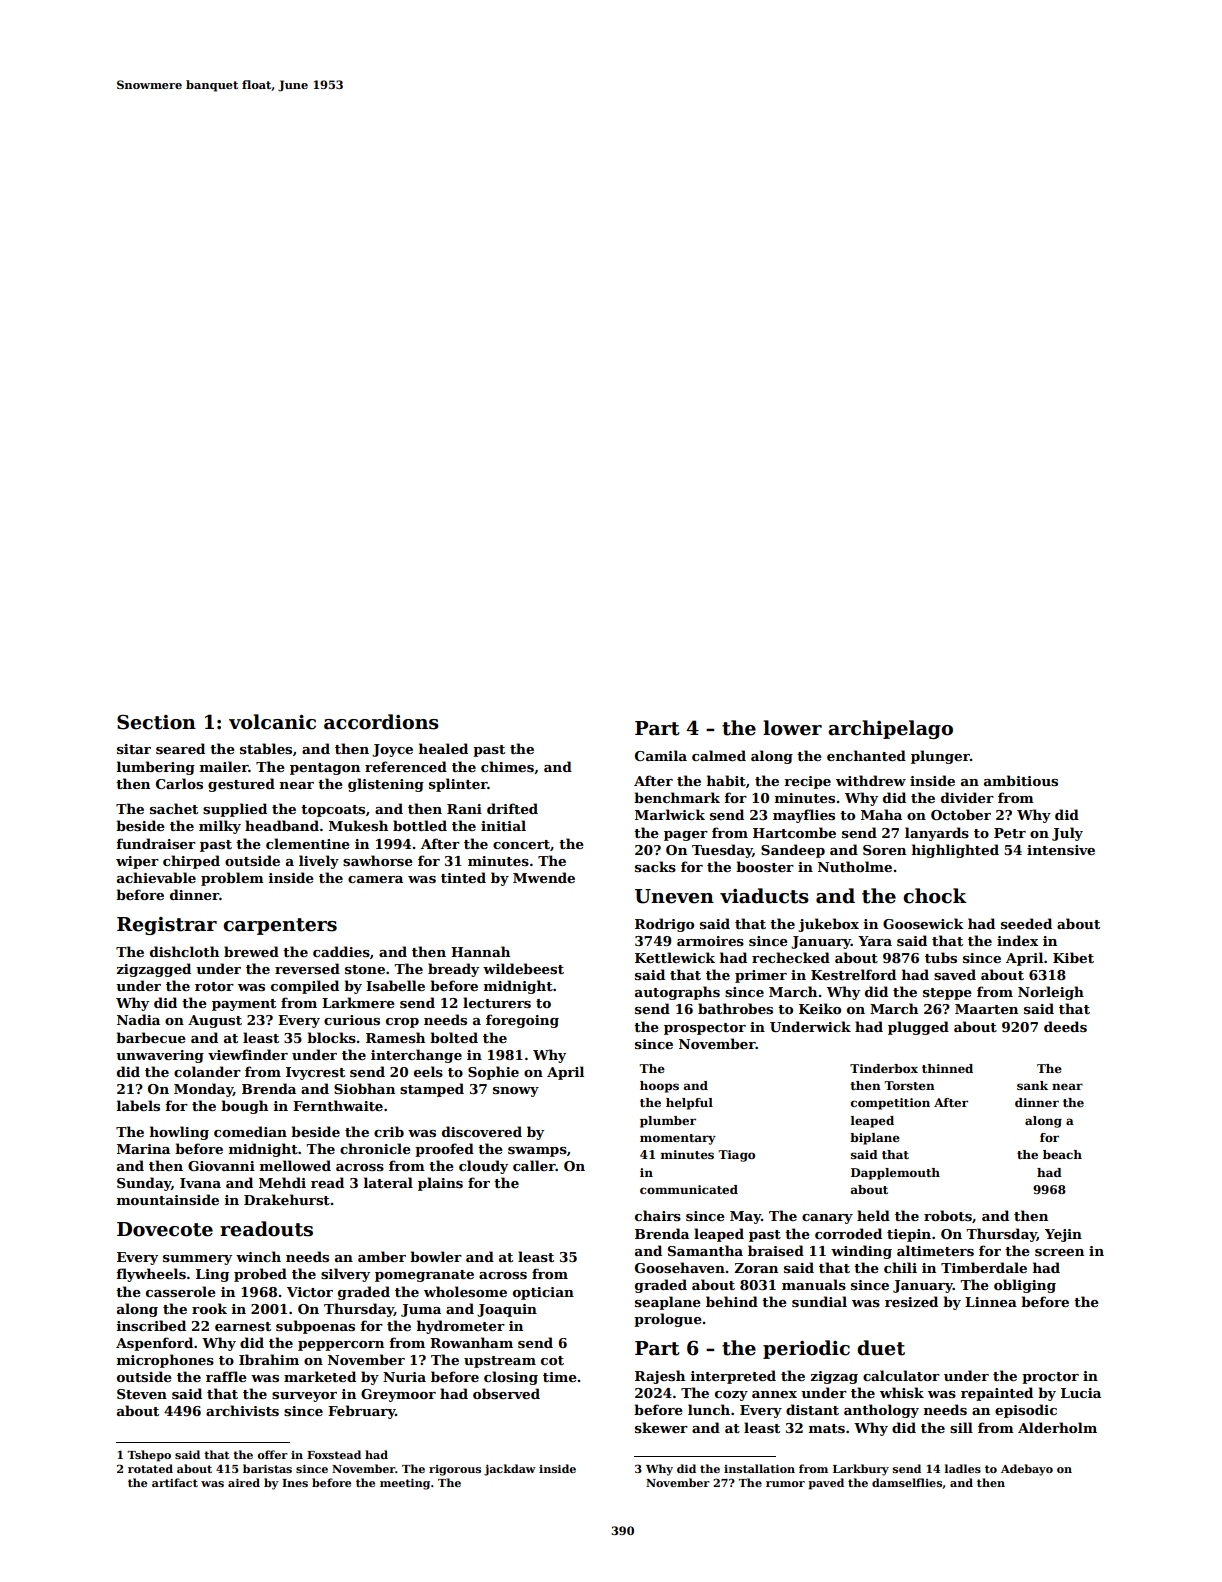 This screenshot has width=1222, height=1582. I want to click on hydrometer, so click(461, 1327).
